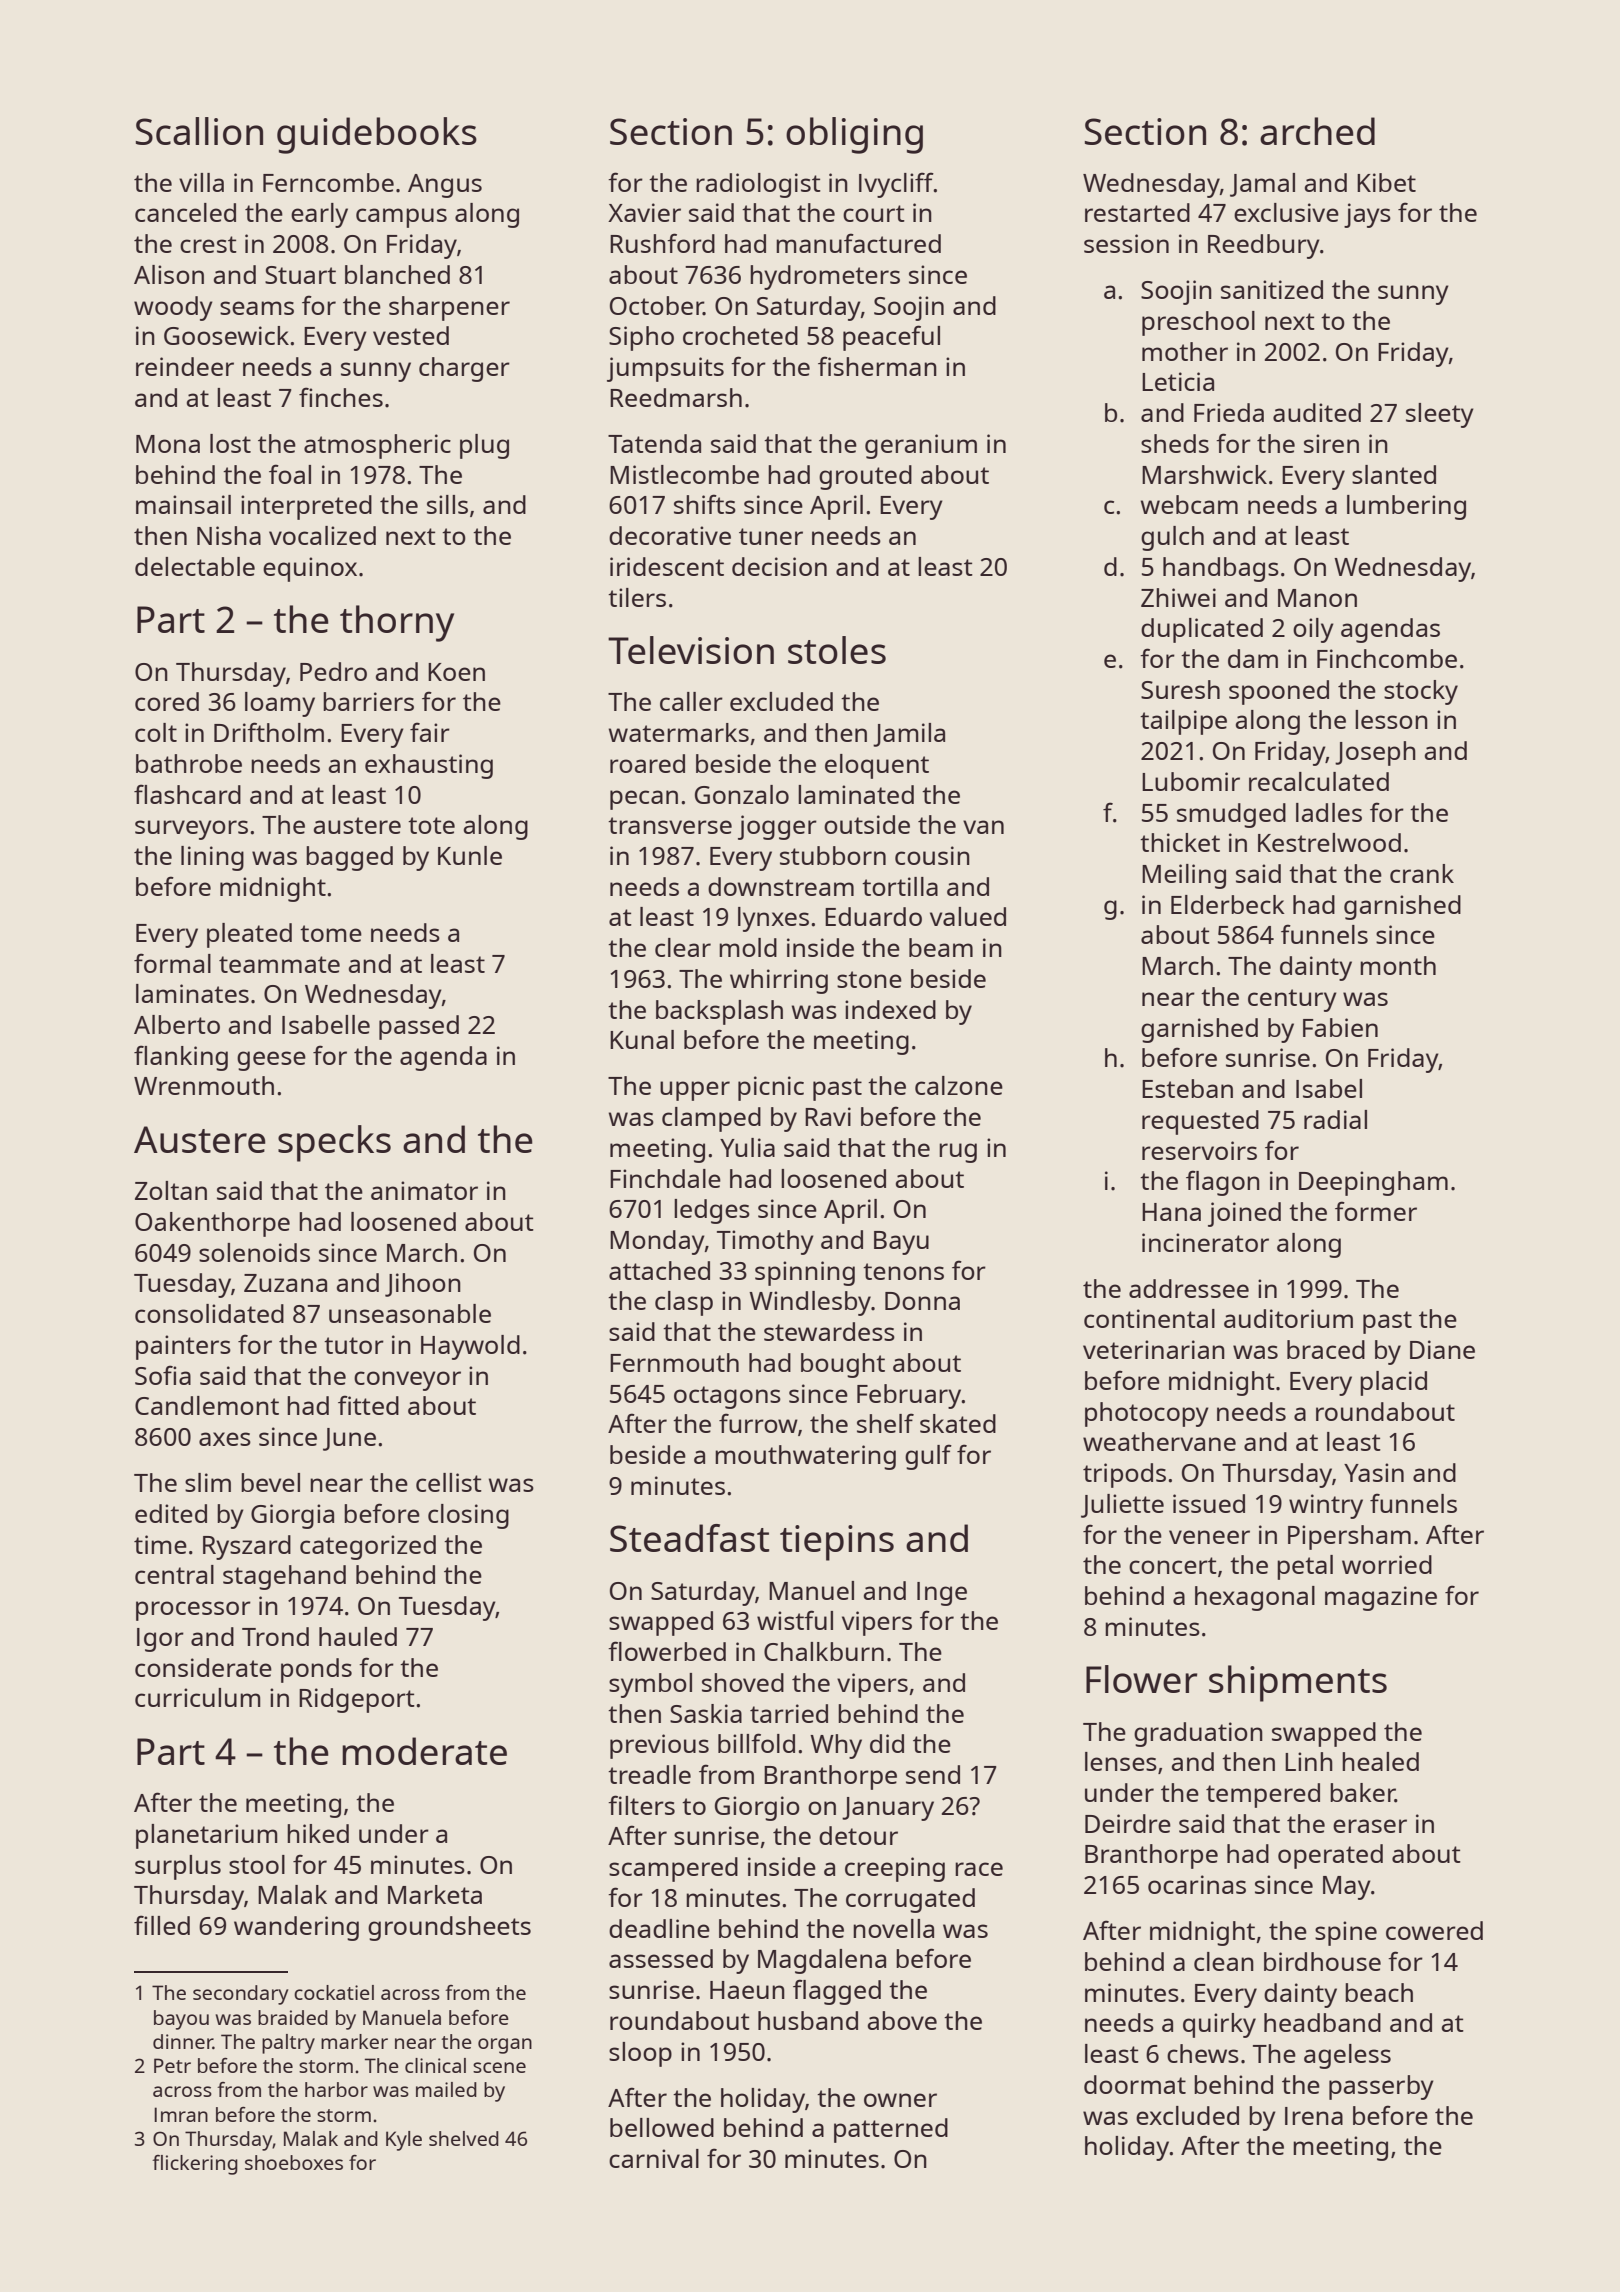 Image resolution: width=1620 pixels, height=2292 pixels. I want to click on transverse, so click(670, 825).
